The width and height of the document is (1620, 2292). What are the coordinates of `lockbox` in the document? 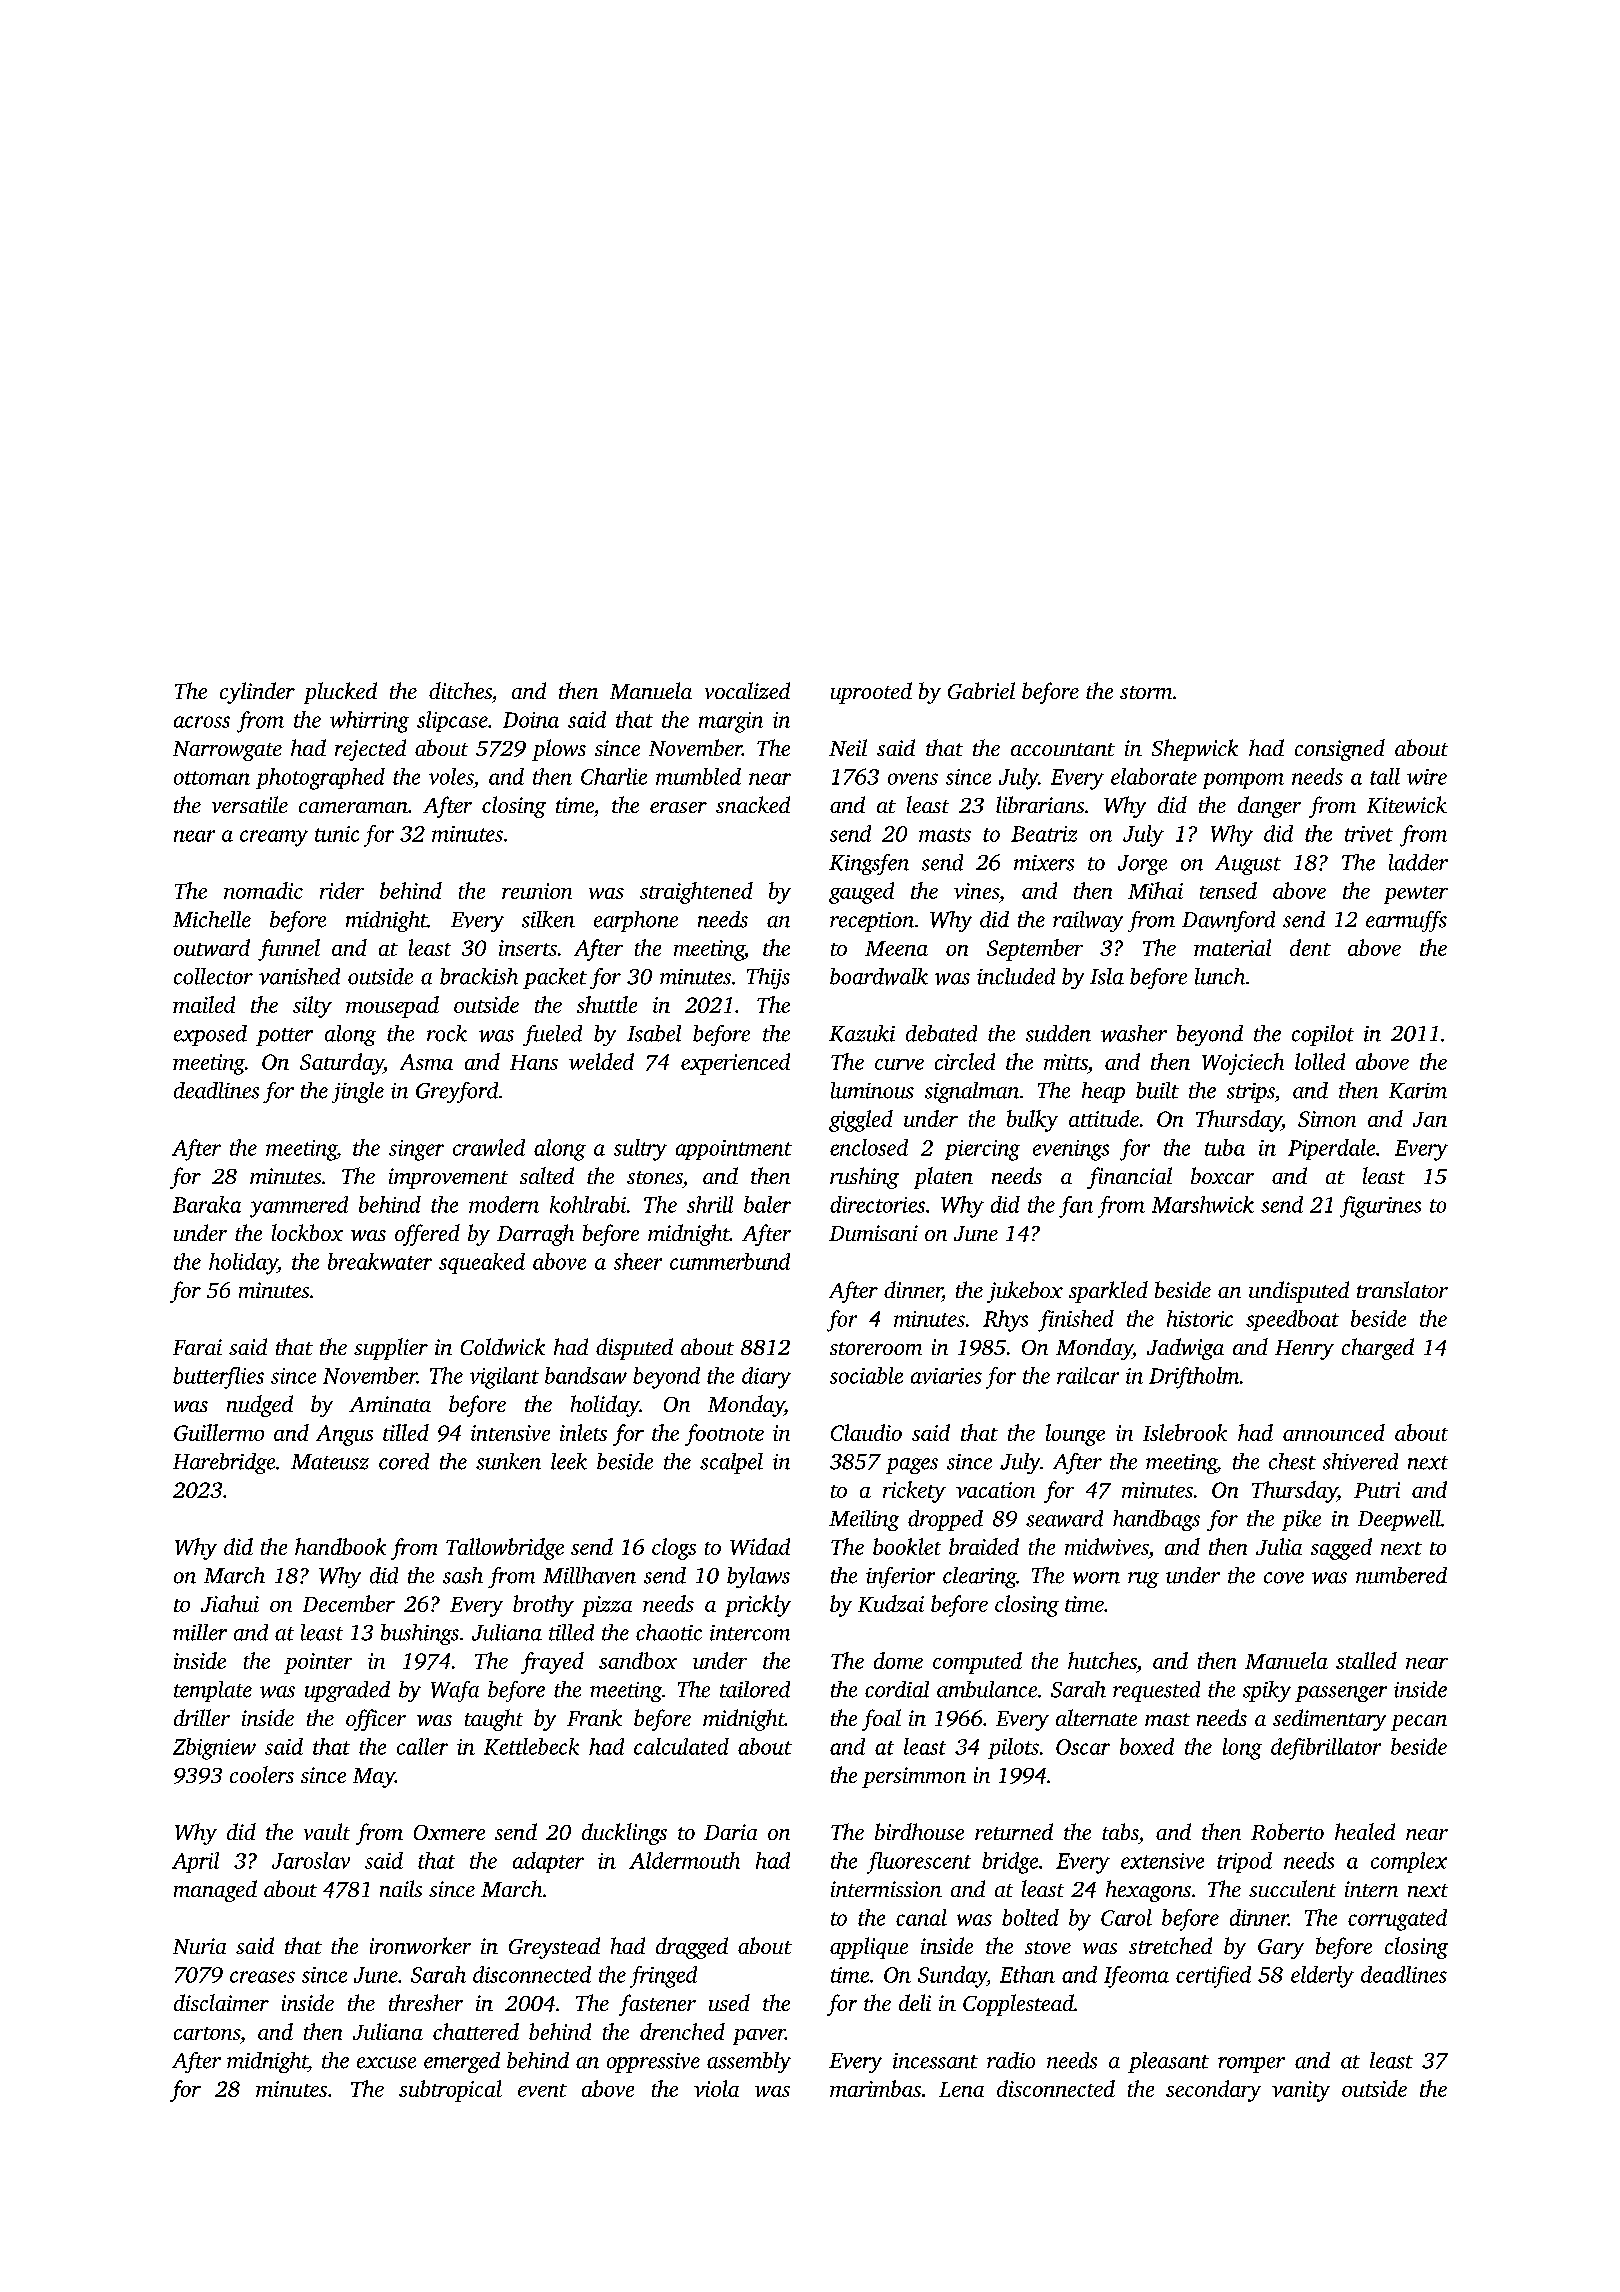 It's located at (307, 1232).
